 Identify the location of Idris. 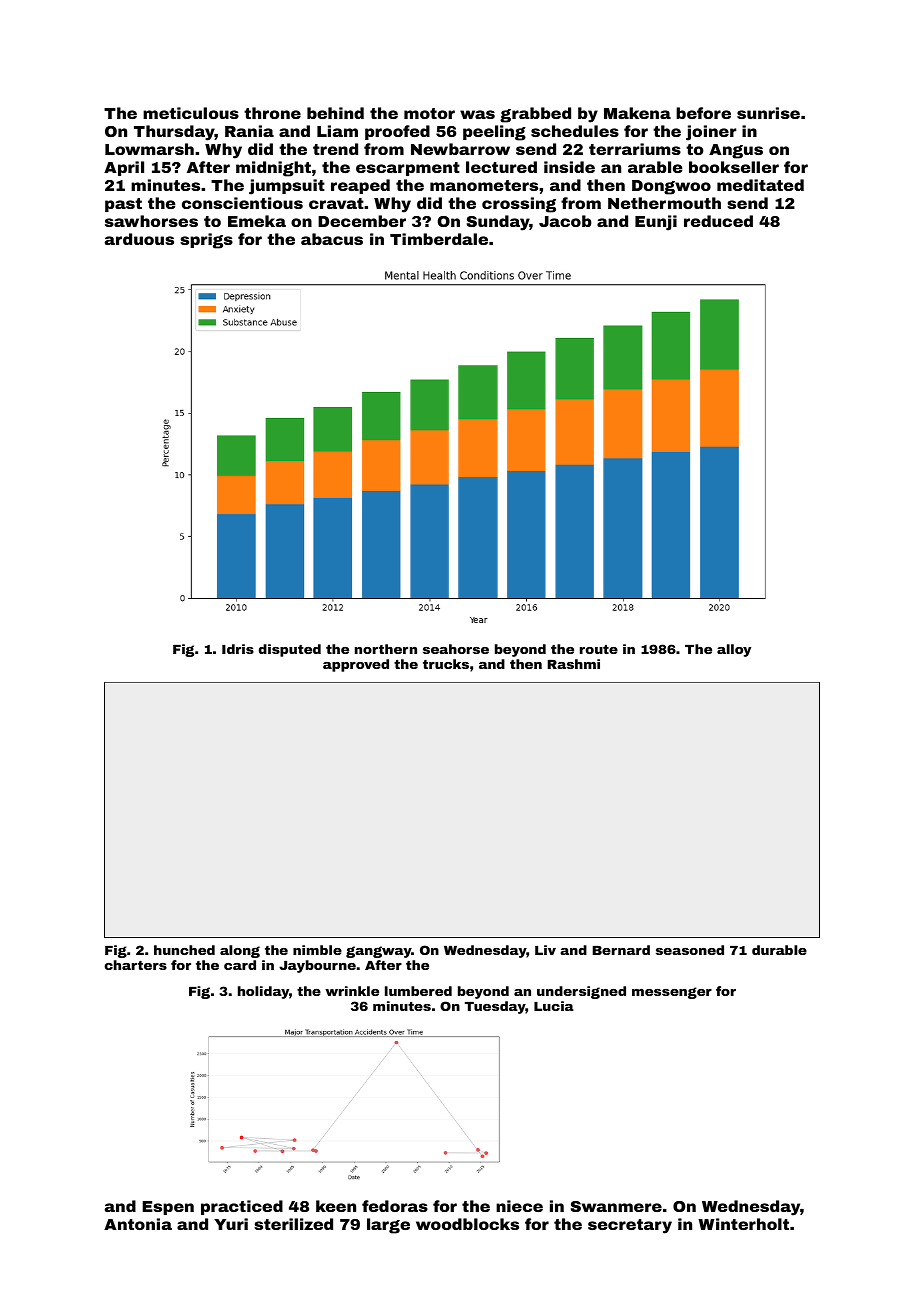
(238, 649).
